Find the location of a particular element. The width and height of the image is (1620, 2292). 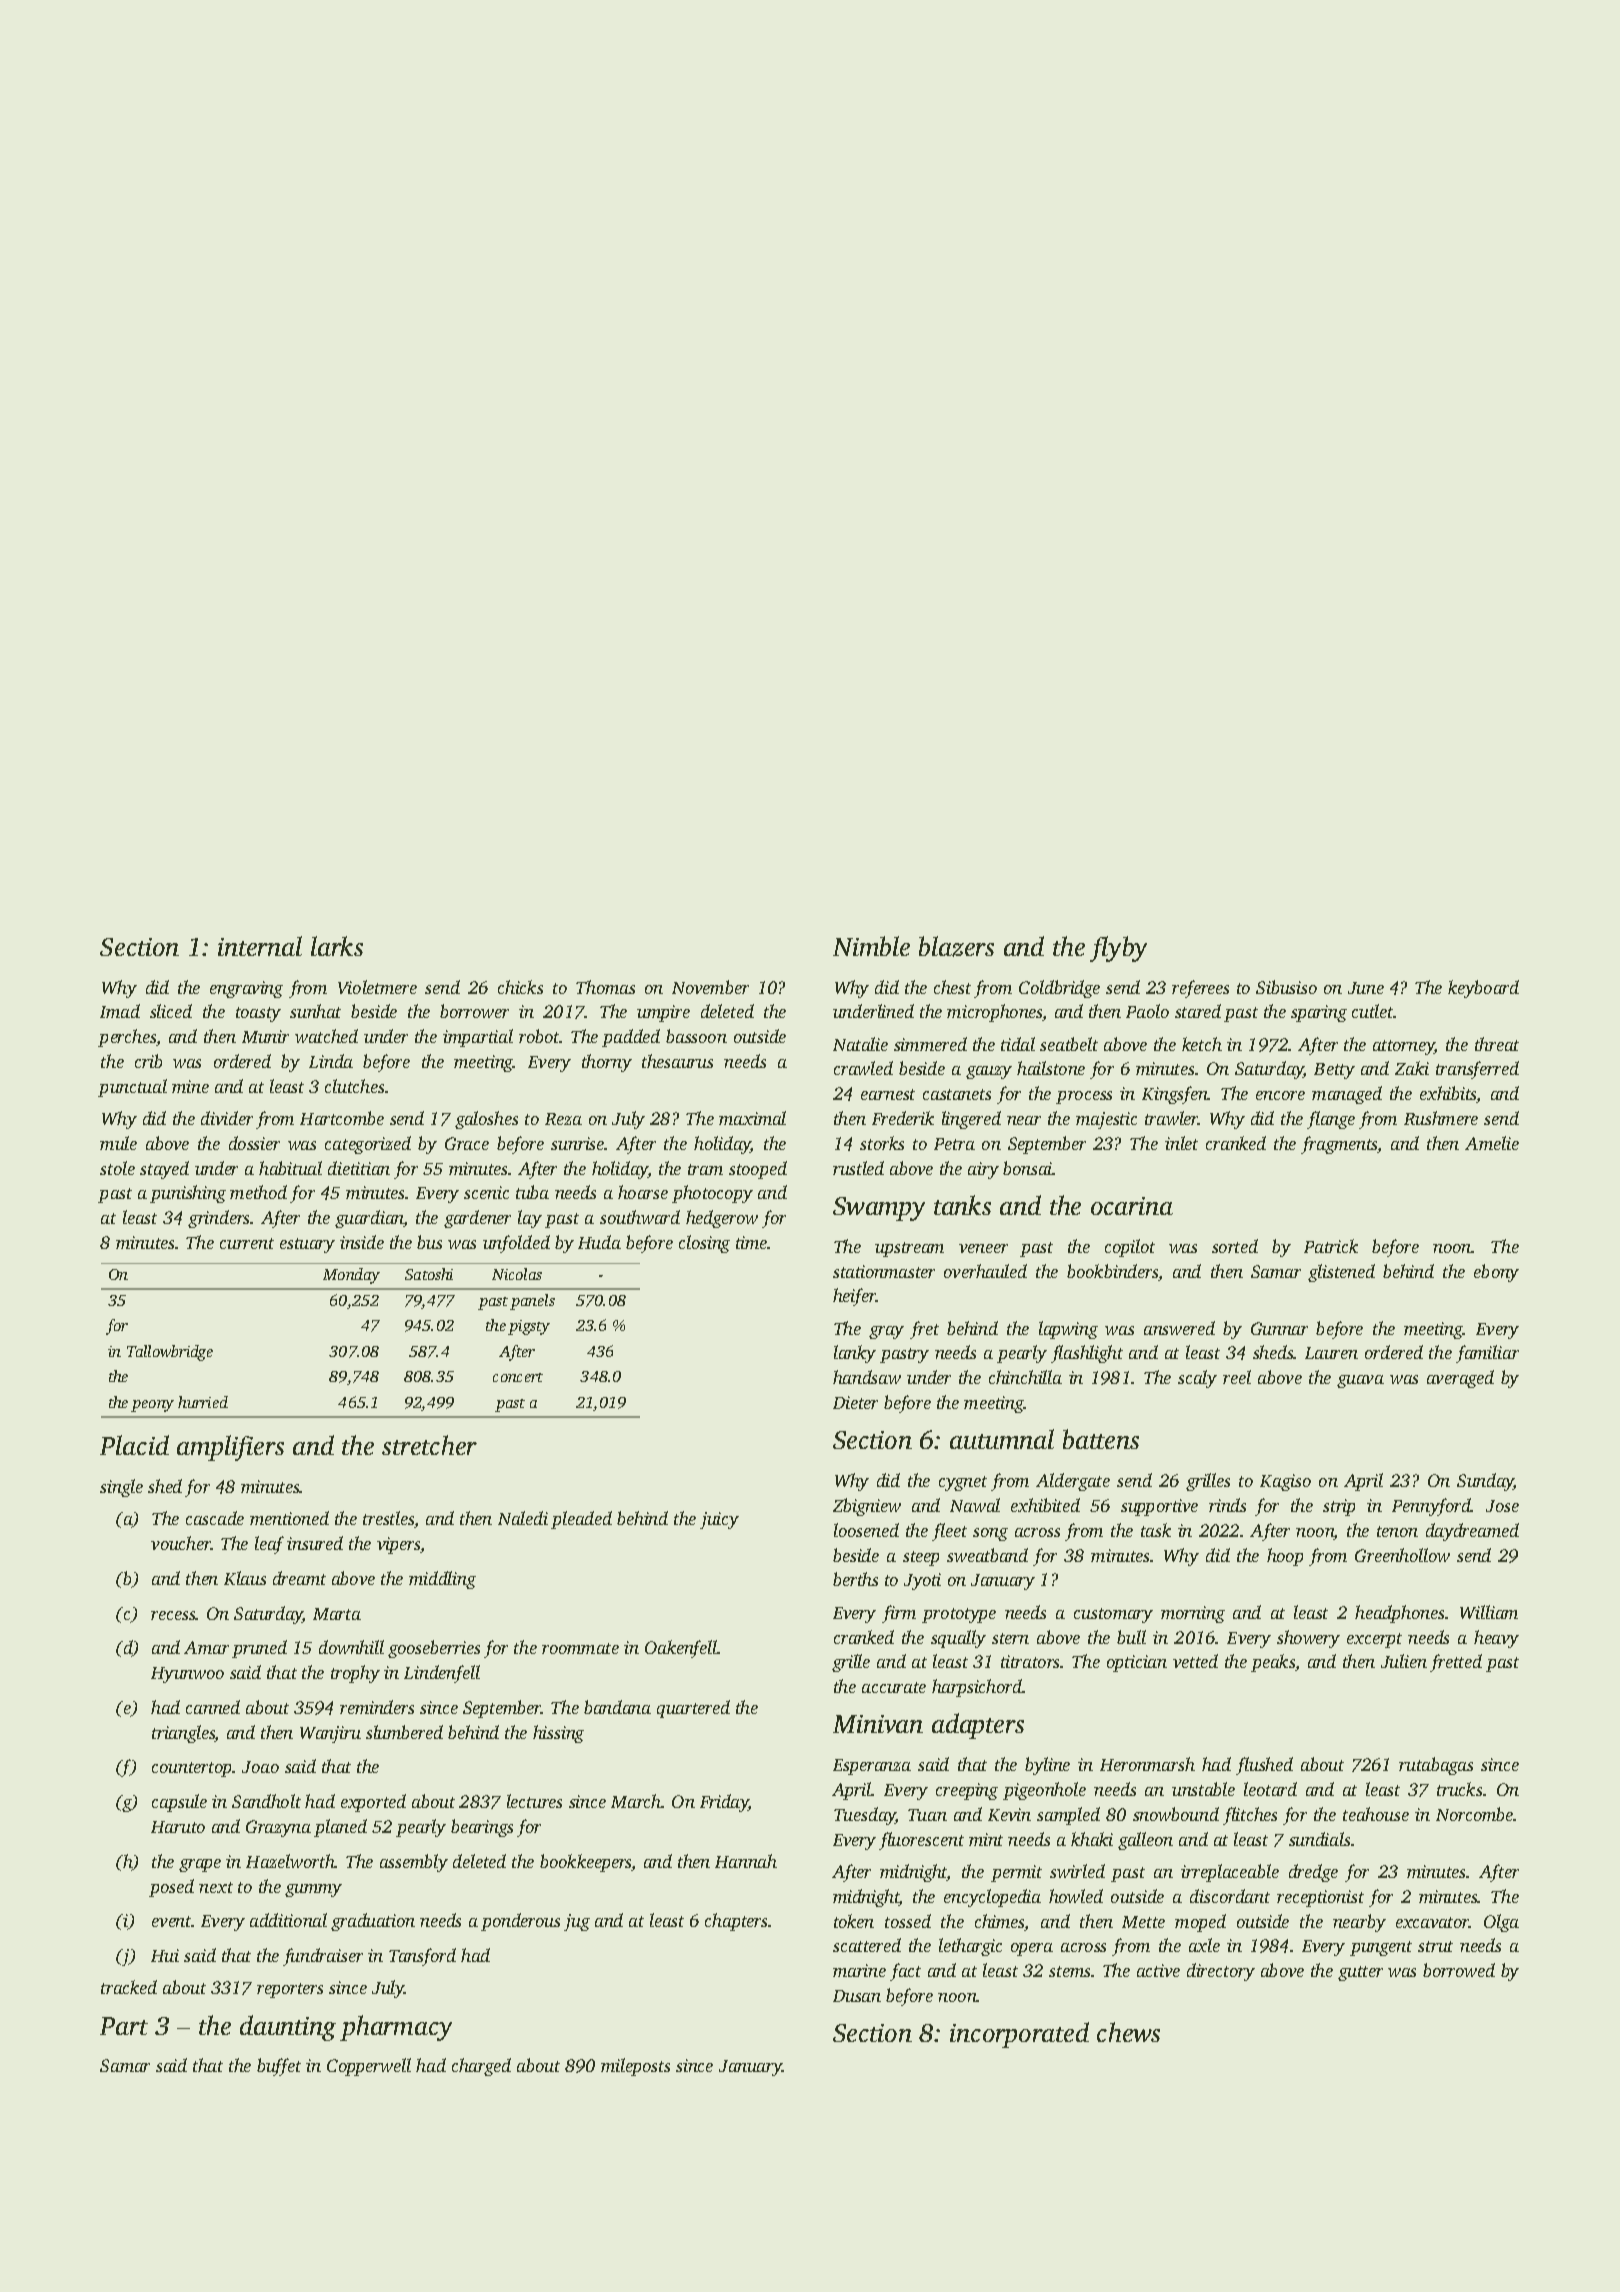

copilot is located at coordinates (1130, 1248).
